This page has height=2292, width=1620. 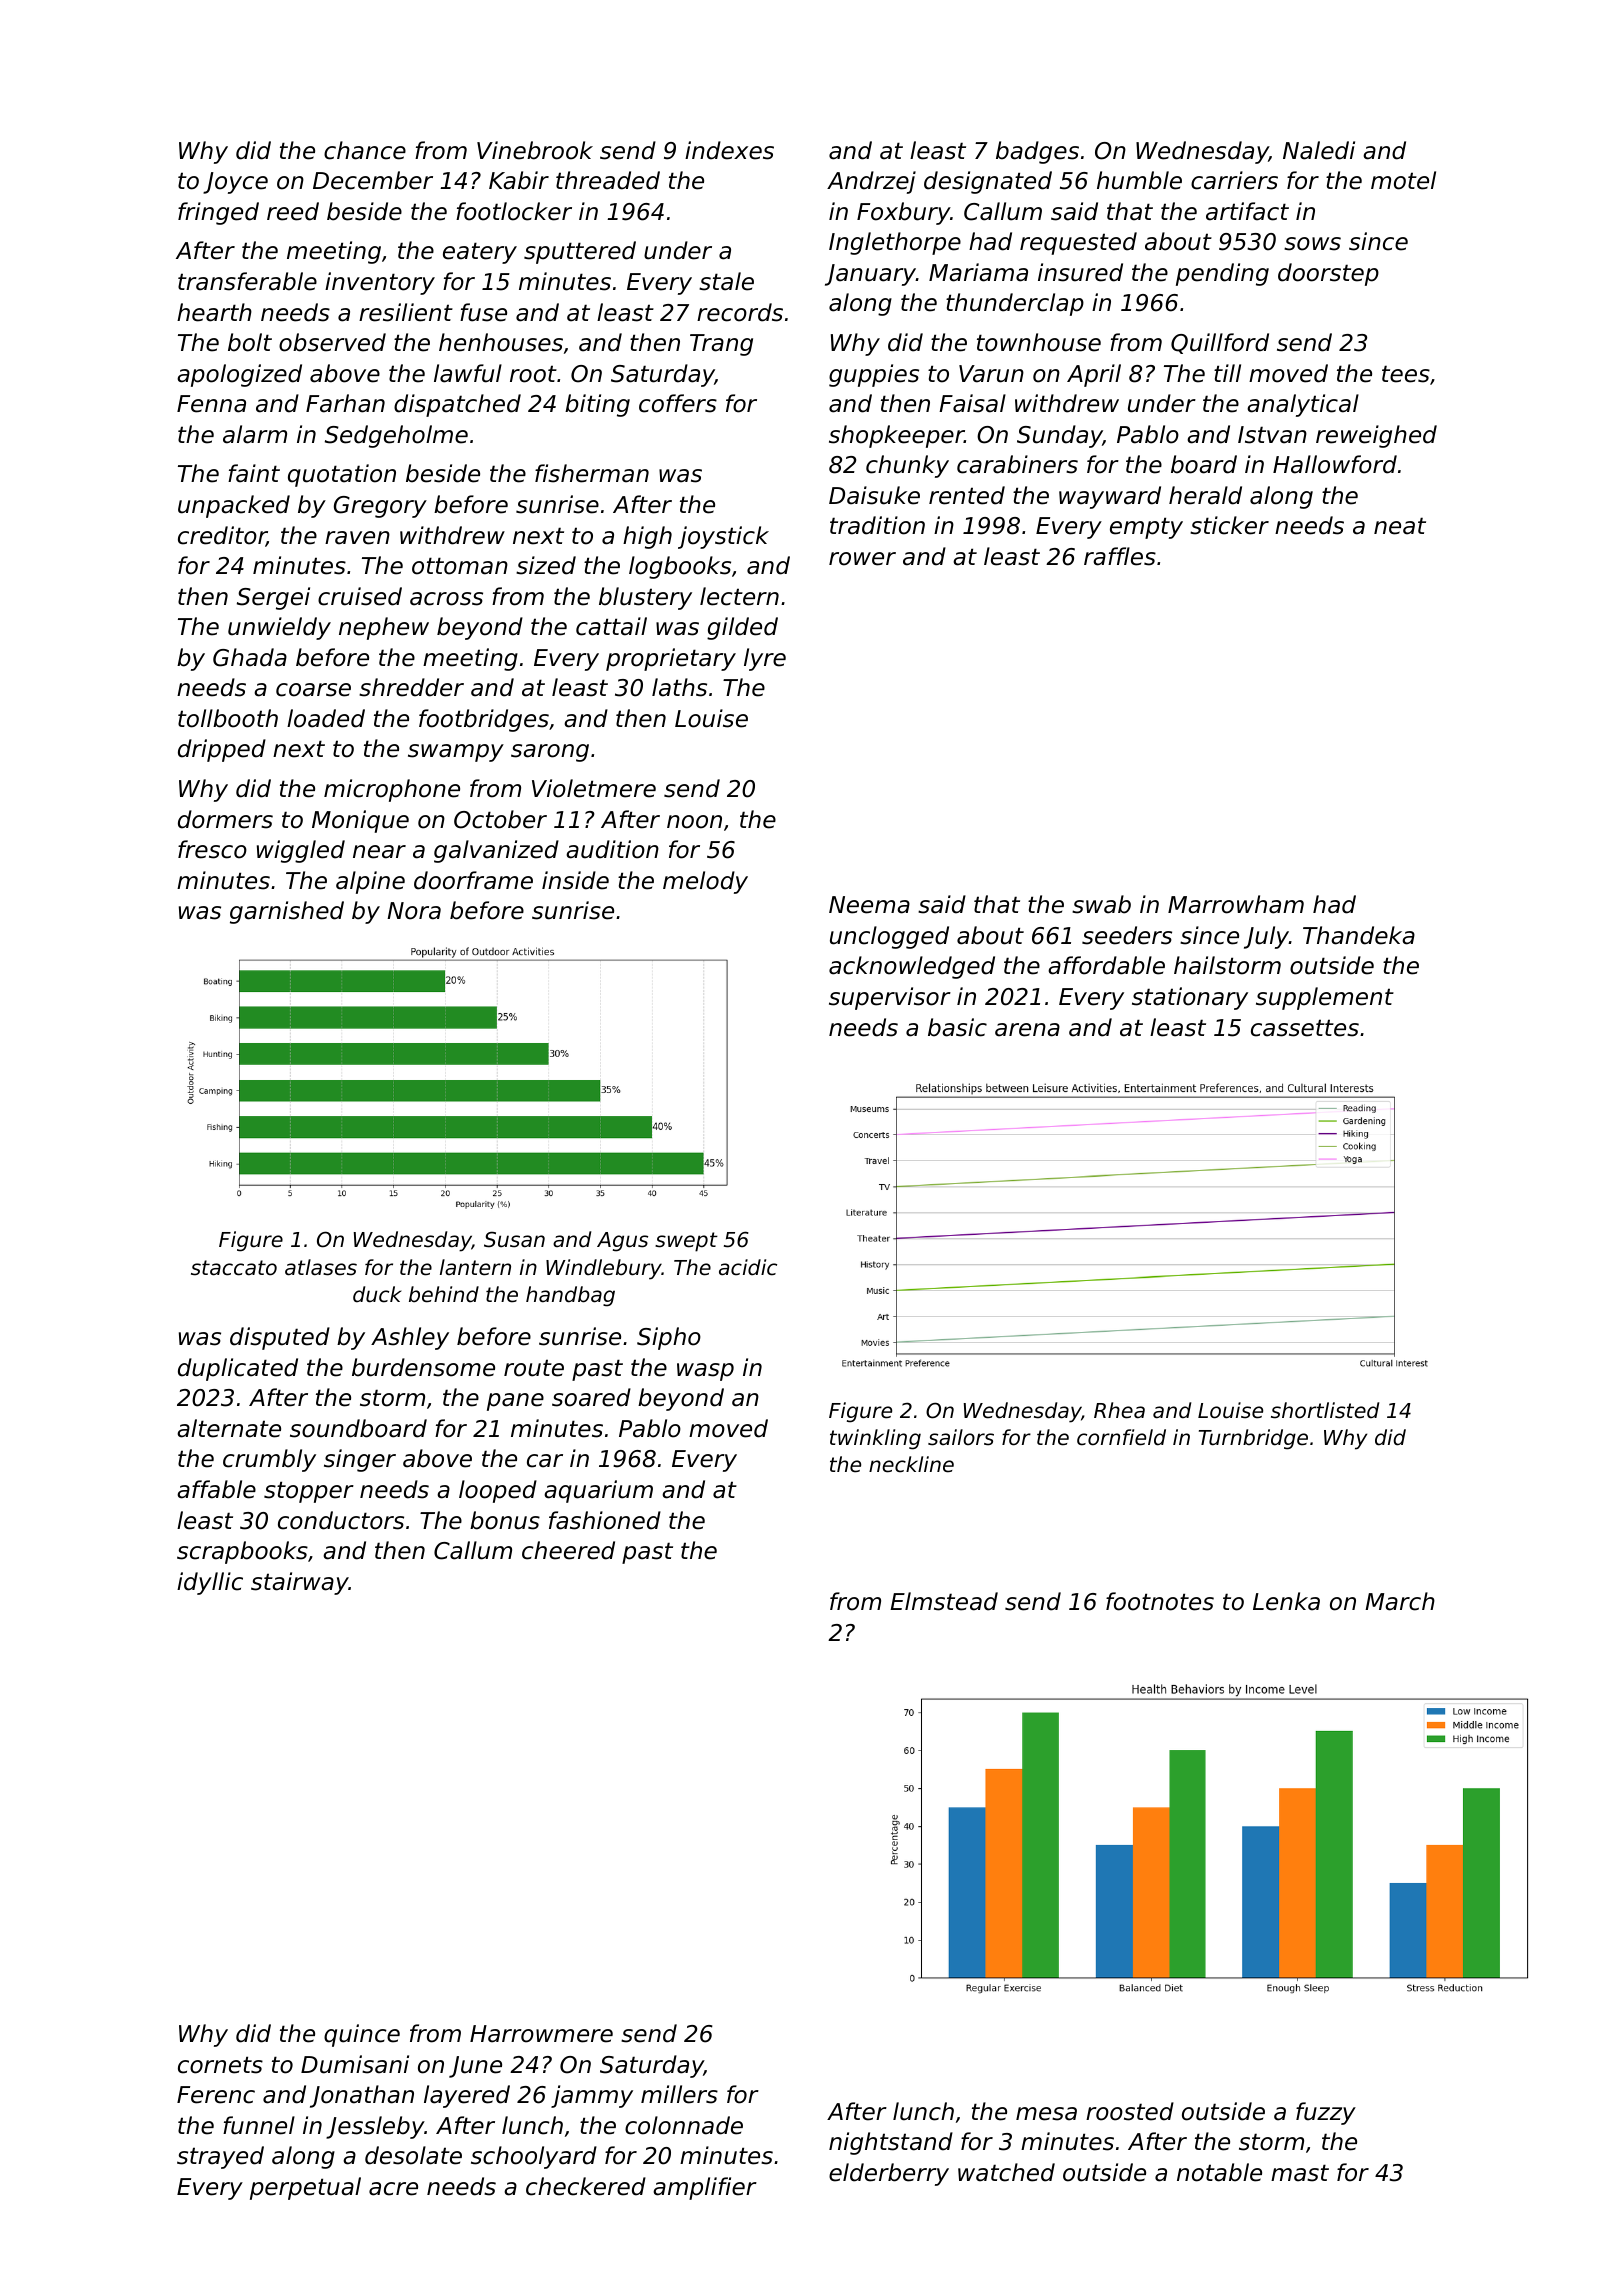 What do you see at coordinates (360, 821) in the page?
I see `Monique` at bounding box center [360, 821].
